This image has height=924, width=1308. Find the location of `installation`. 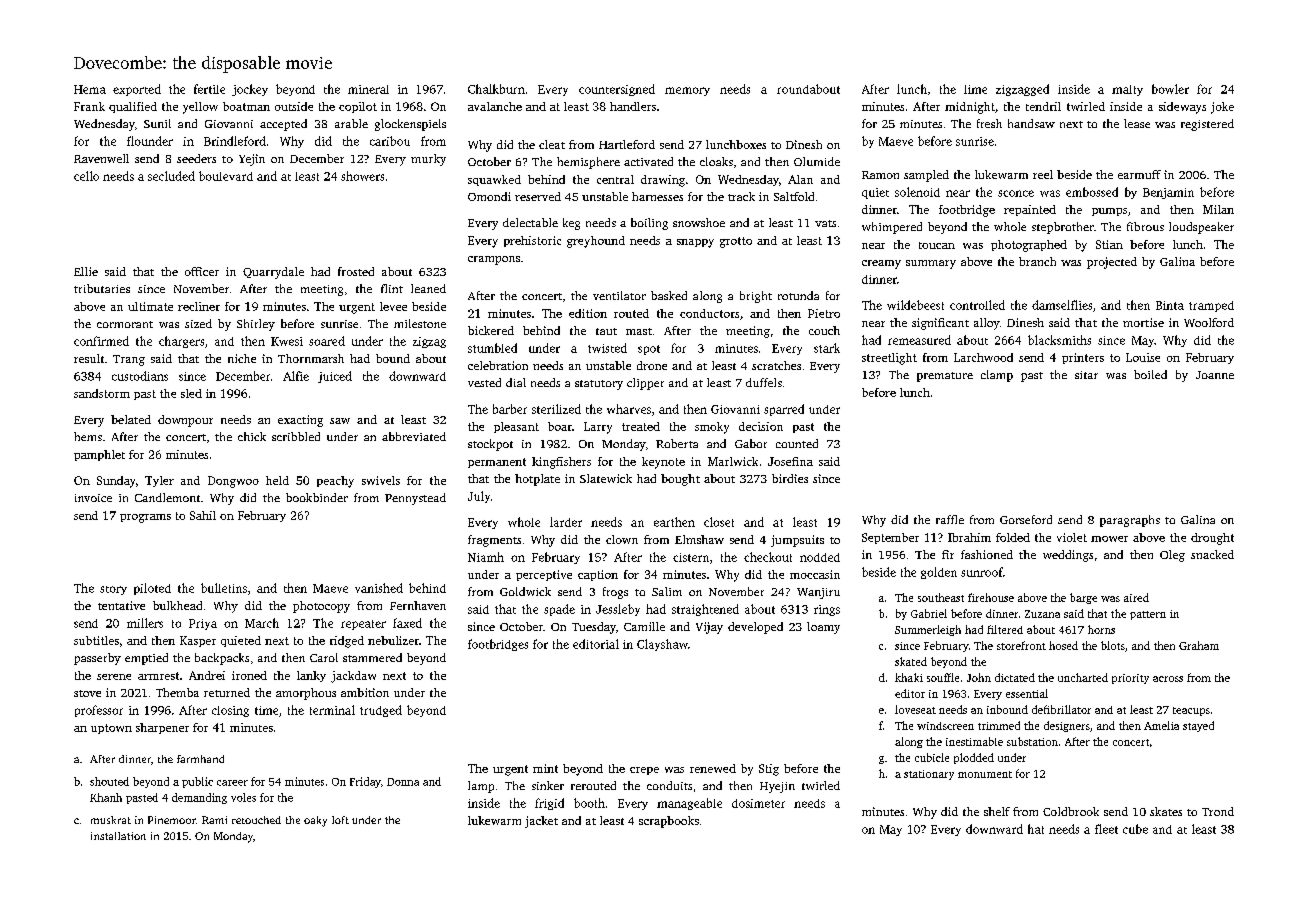

installation is located at coordinates (118, 836).
